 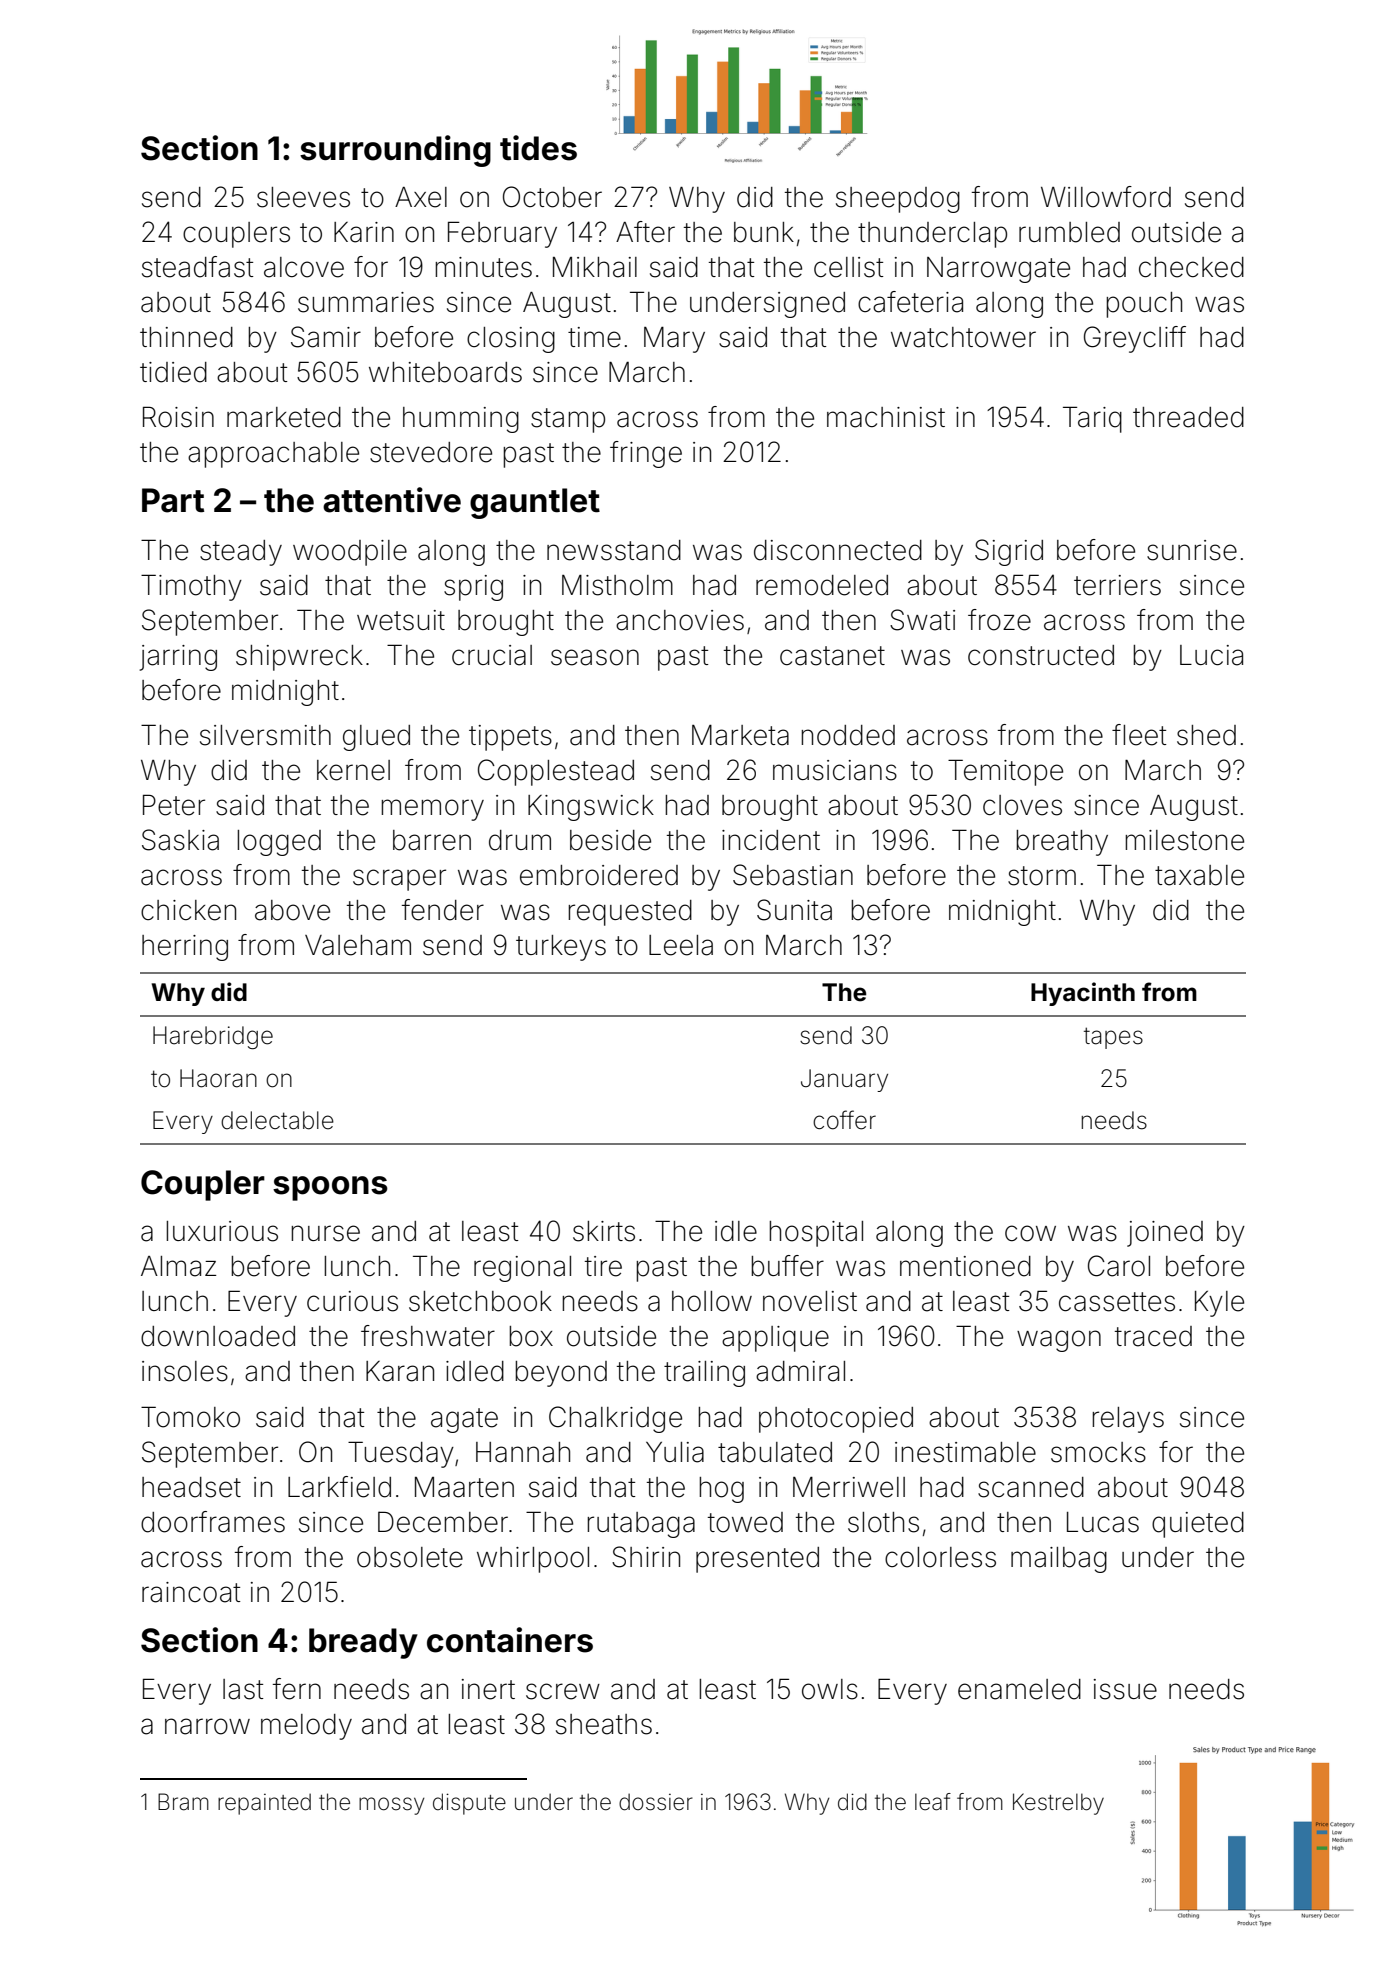 I want to click on Valeham, so click(x=358, y=945).
